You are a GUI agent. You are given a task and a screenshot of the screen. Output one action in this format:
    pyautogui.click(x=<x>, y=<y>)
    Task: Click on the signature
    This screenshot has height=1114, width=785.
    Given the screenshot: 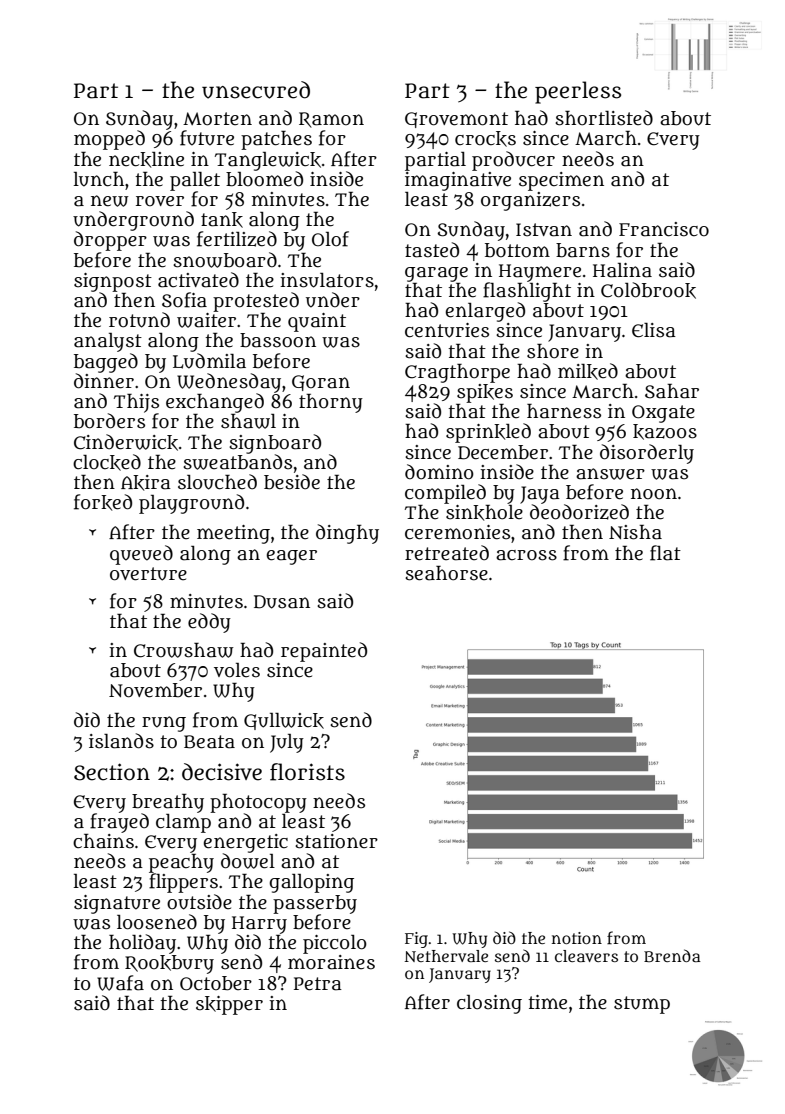 What is the action you would take?
    pyautogui.click(x=117, y=904)
